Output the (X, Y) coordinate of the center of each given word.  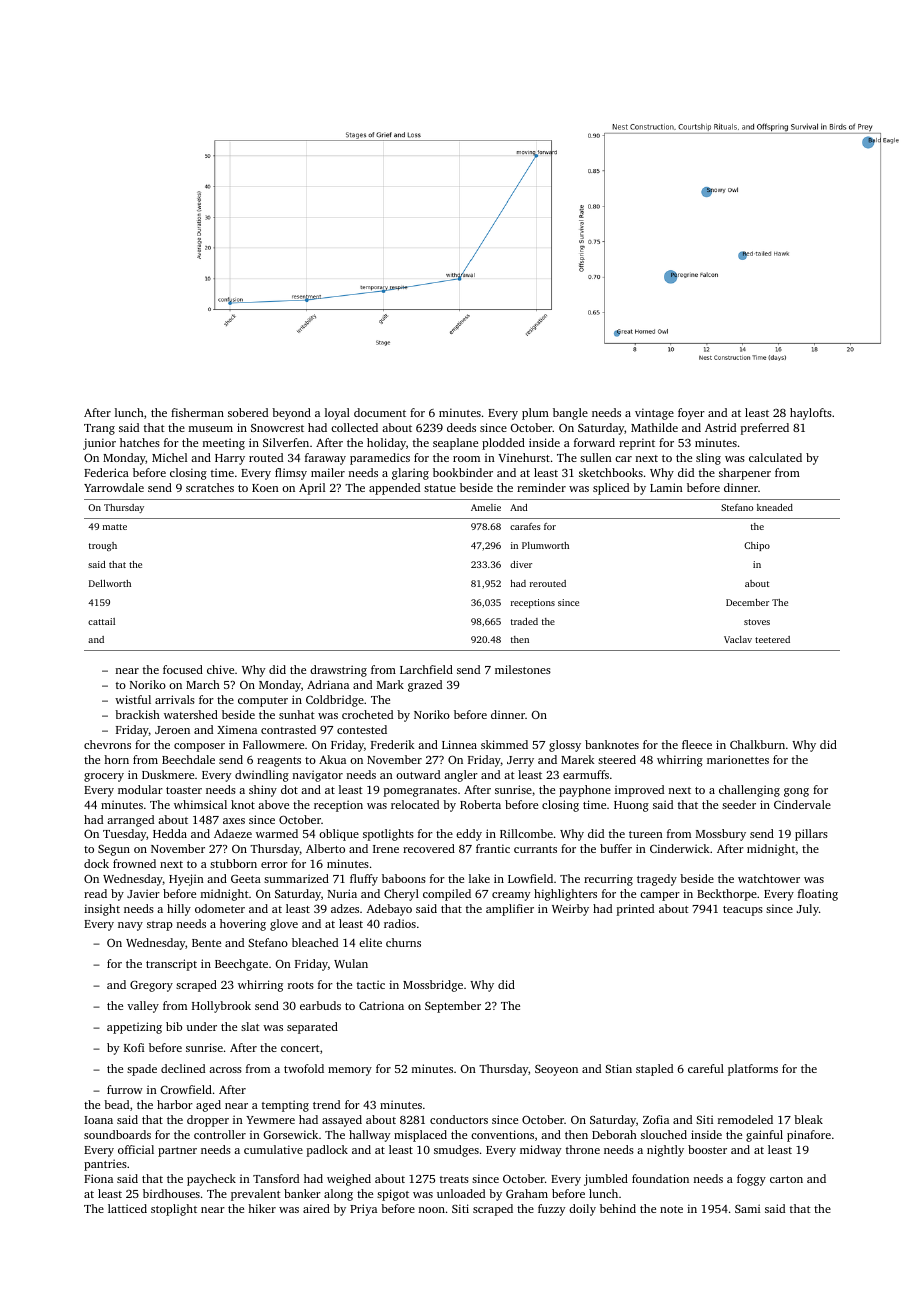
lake (479, 878)
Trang (99, 429)
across (225, 1070)
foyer (691, 414)
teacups (743, 911)
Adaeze (233, 833)
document (380, 412)
